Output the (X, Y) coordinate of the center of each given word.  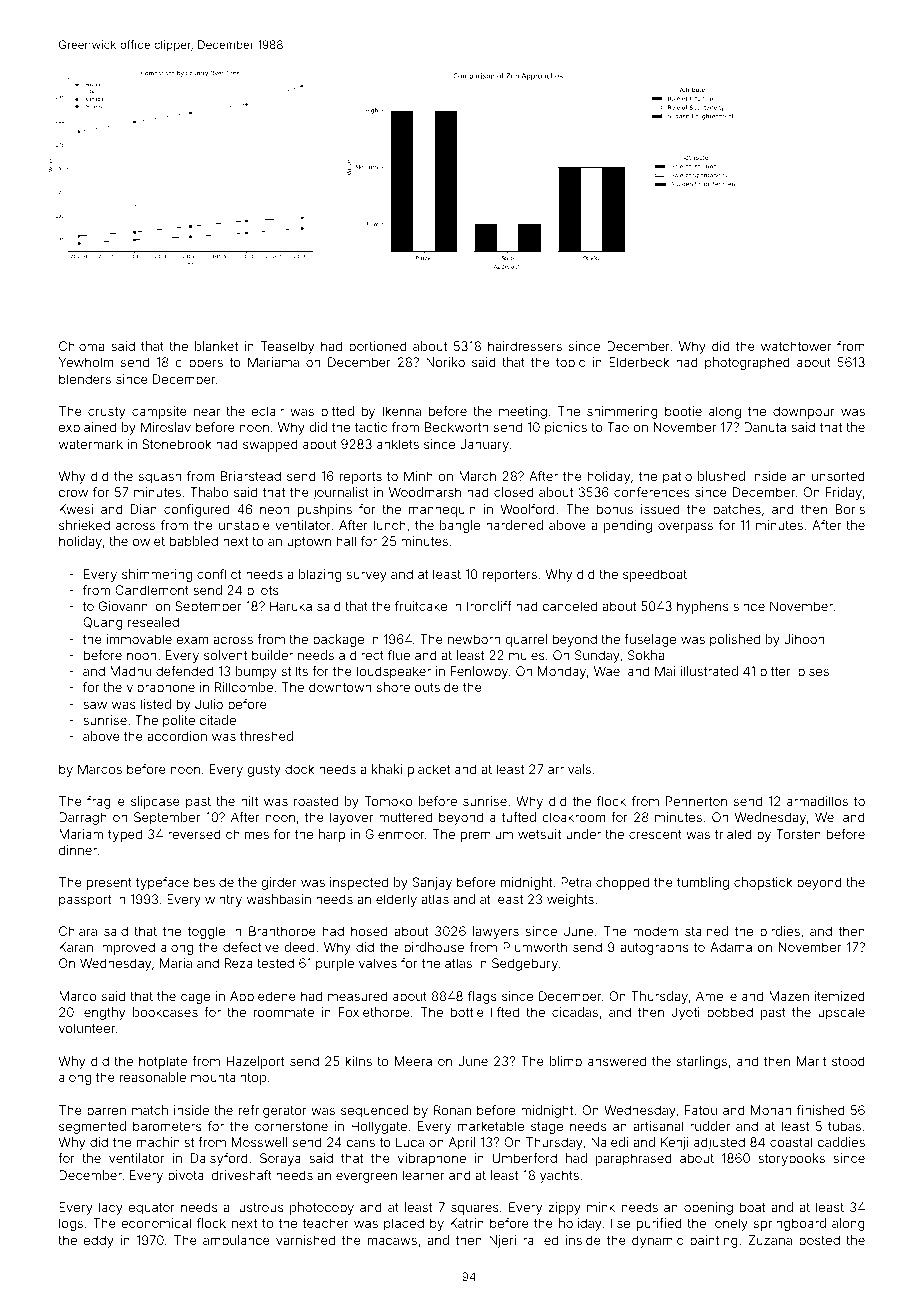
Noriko (445, 362)
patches (737, 510)
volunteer (87, 1028)
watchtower (796, 346)
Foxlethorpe (374, 1013)
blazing (320, 575)
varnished (305, 1240)
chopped (622, 883)
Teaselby (287, 347)
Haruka (291, 606)
